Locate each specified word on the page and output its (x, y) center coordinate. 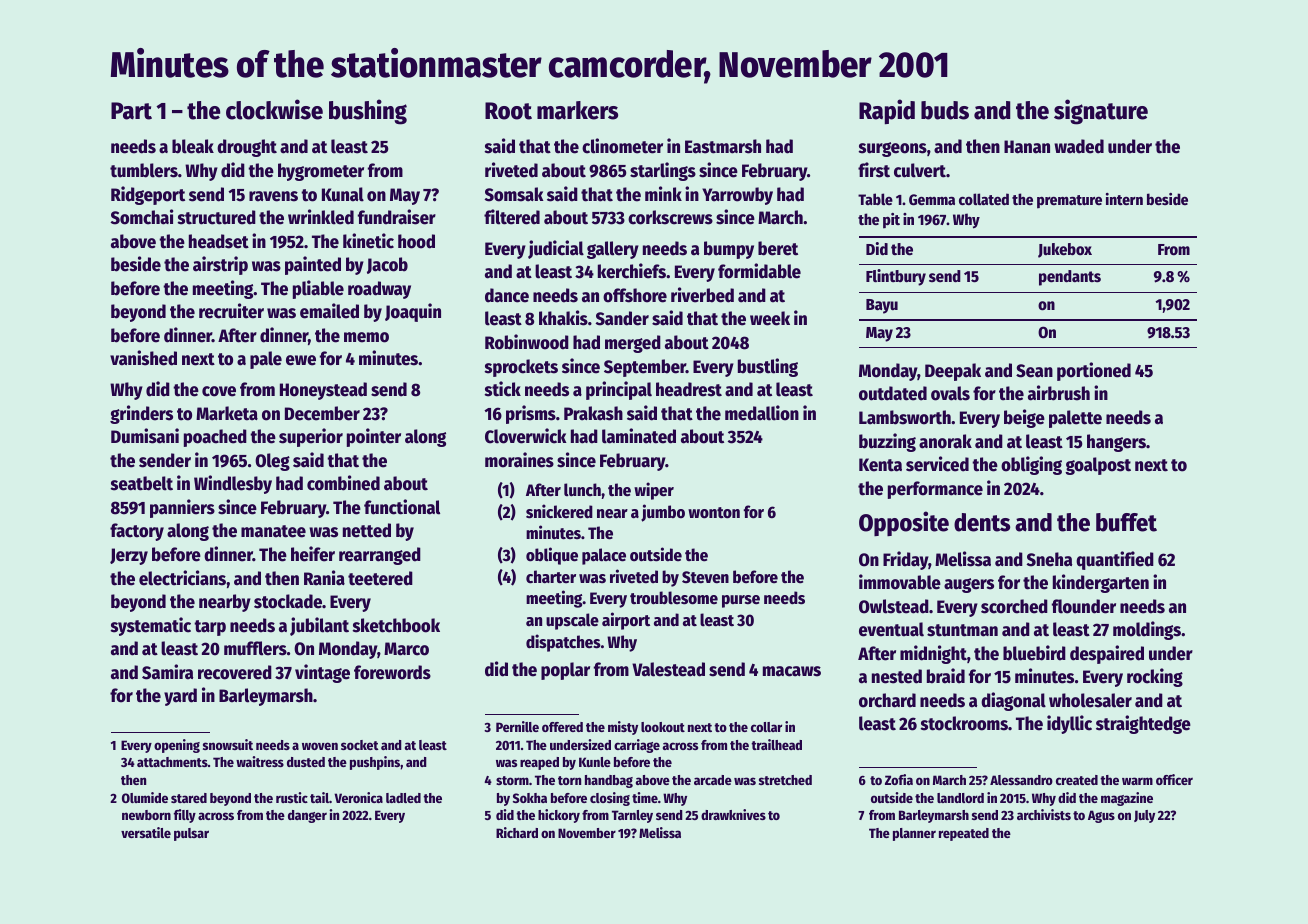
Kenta (880, 465)
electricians (182, 578)
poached (215, 438)
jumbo (663, 513)
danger (307, 816)
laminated (639, 436)
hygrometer (321, 172)
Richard (517, 832)
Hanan (1027, 147)
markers (577, 110)
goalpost (1098, 466)
